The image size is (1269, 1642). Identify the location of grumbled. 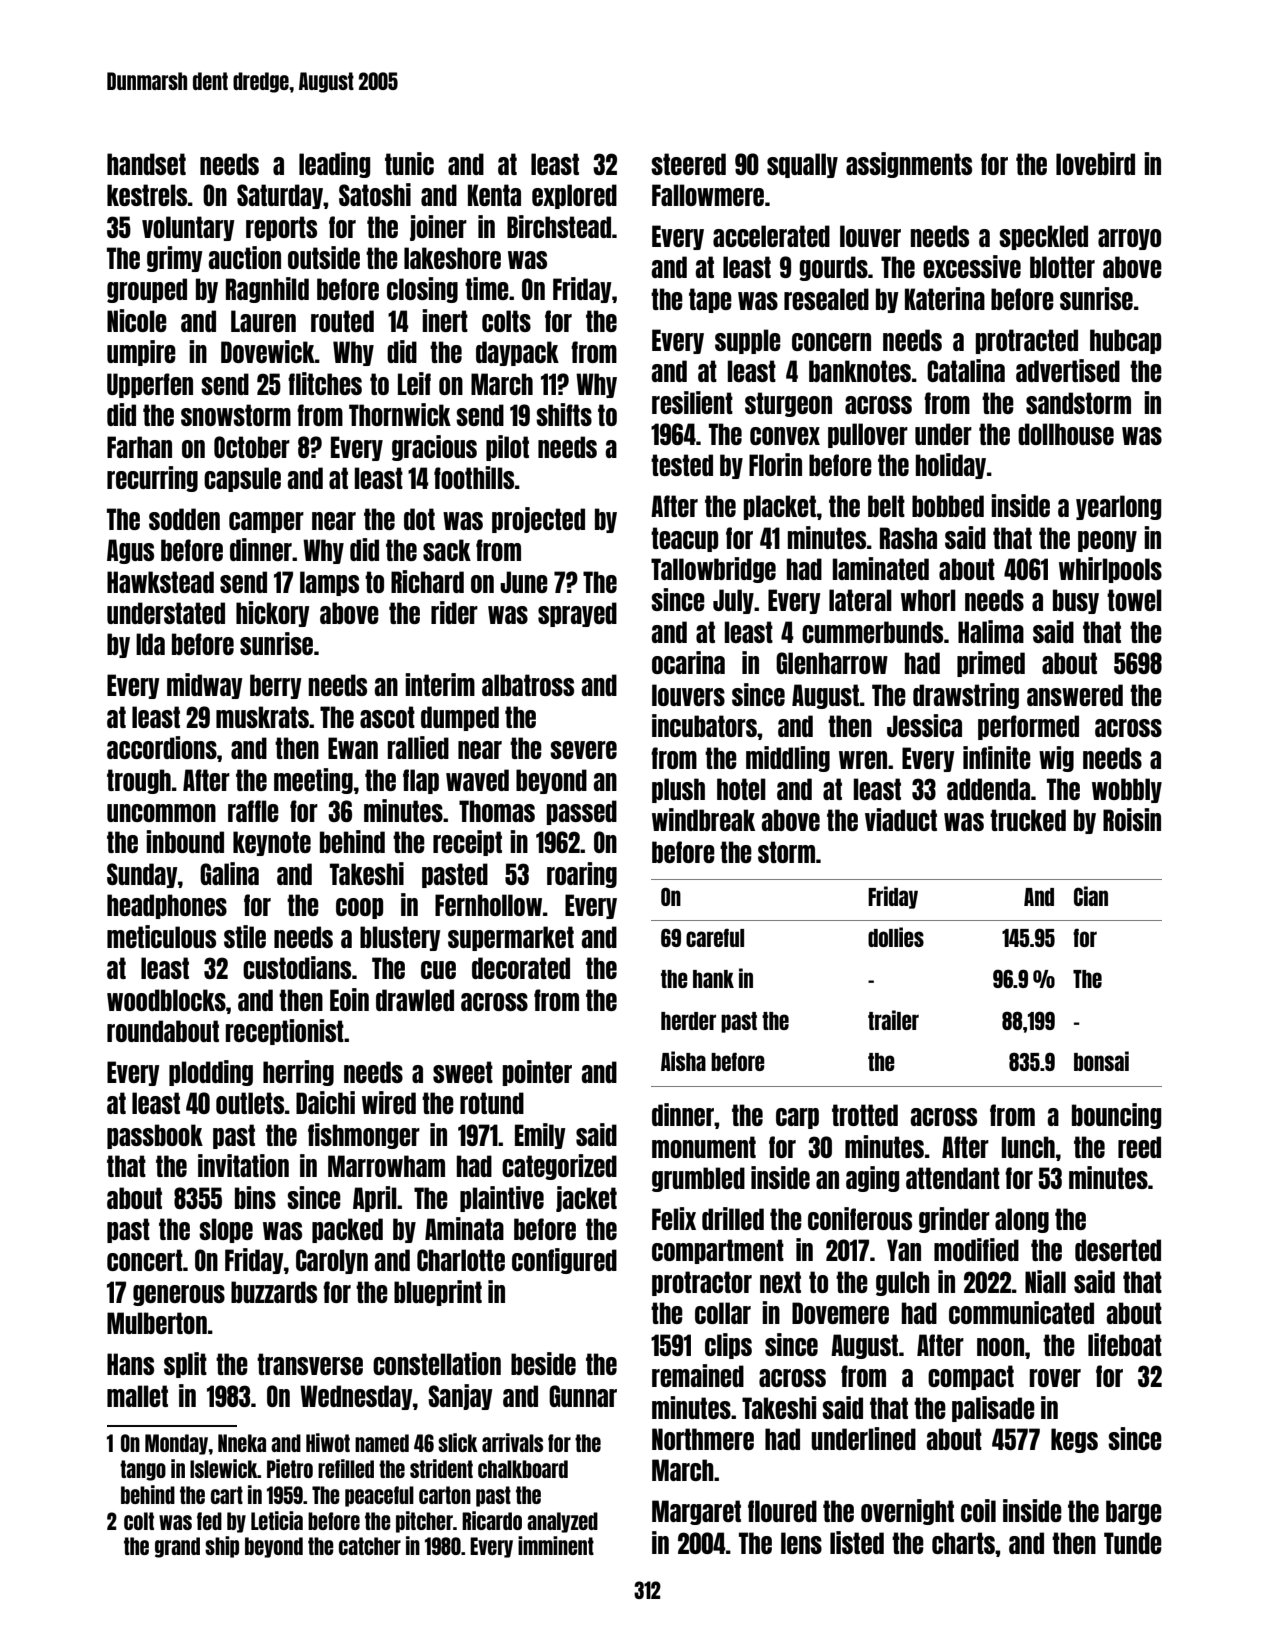
(698, 1179).
